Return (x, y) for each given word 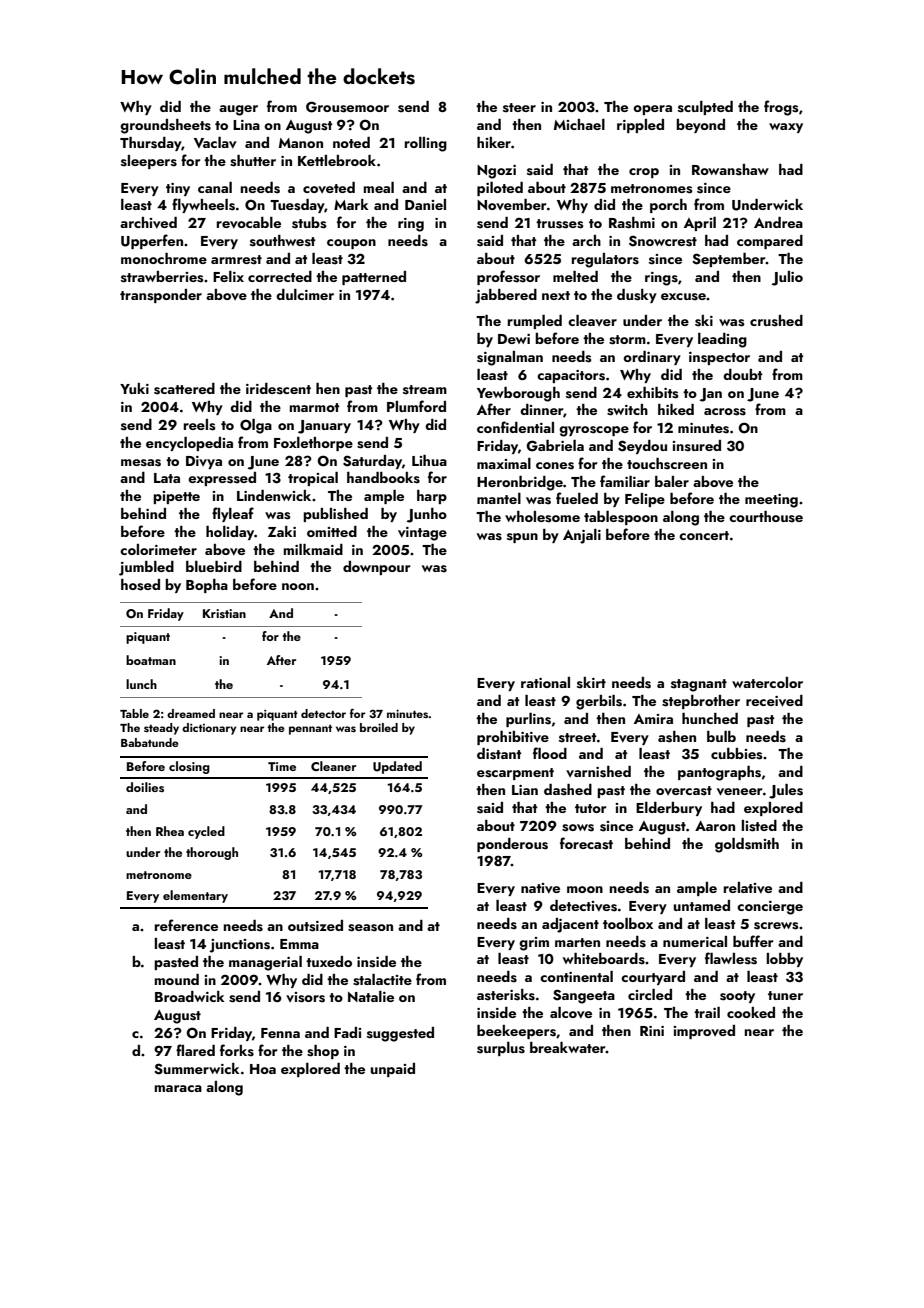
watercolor (767, 682)
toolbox (628, 923)
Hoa (263, 1069)
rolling (426, 144)
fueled (577, 498)
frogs (781, 108)
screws (776, 926)
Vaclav (215, 143)
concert (704, 535)
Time (282, 766)
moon (585, 889)
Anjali (582, 536)
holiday (230, 533)
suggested (400, 1034)
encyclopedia (189, 444)
